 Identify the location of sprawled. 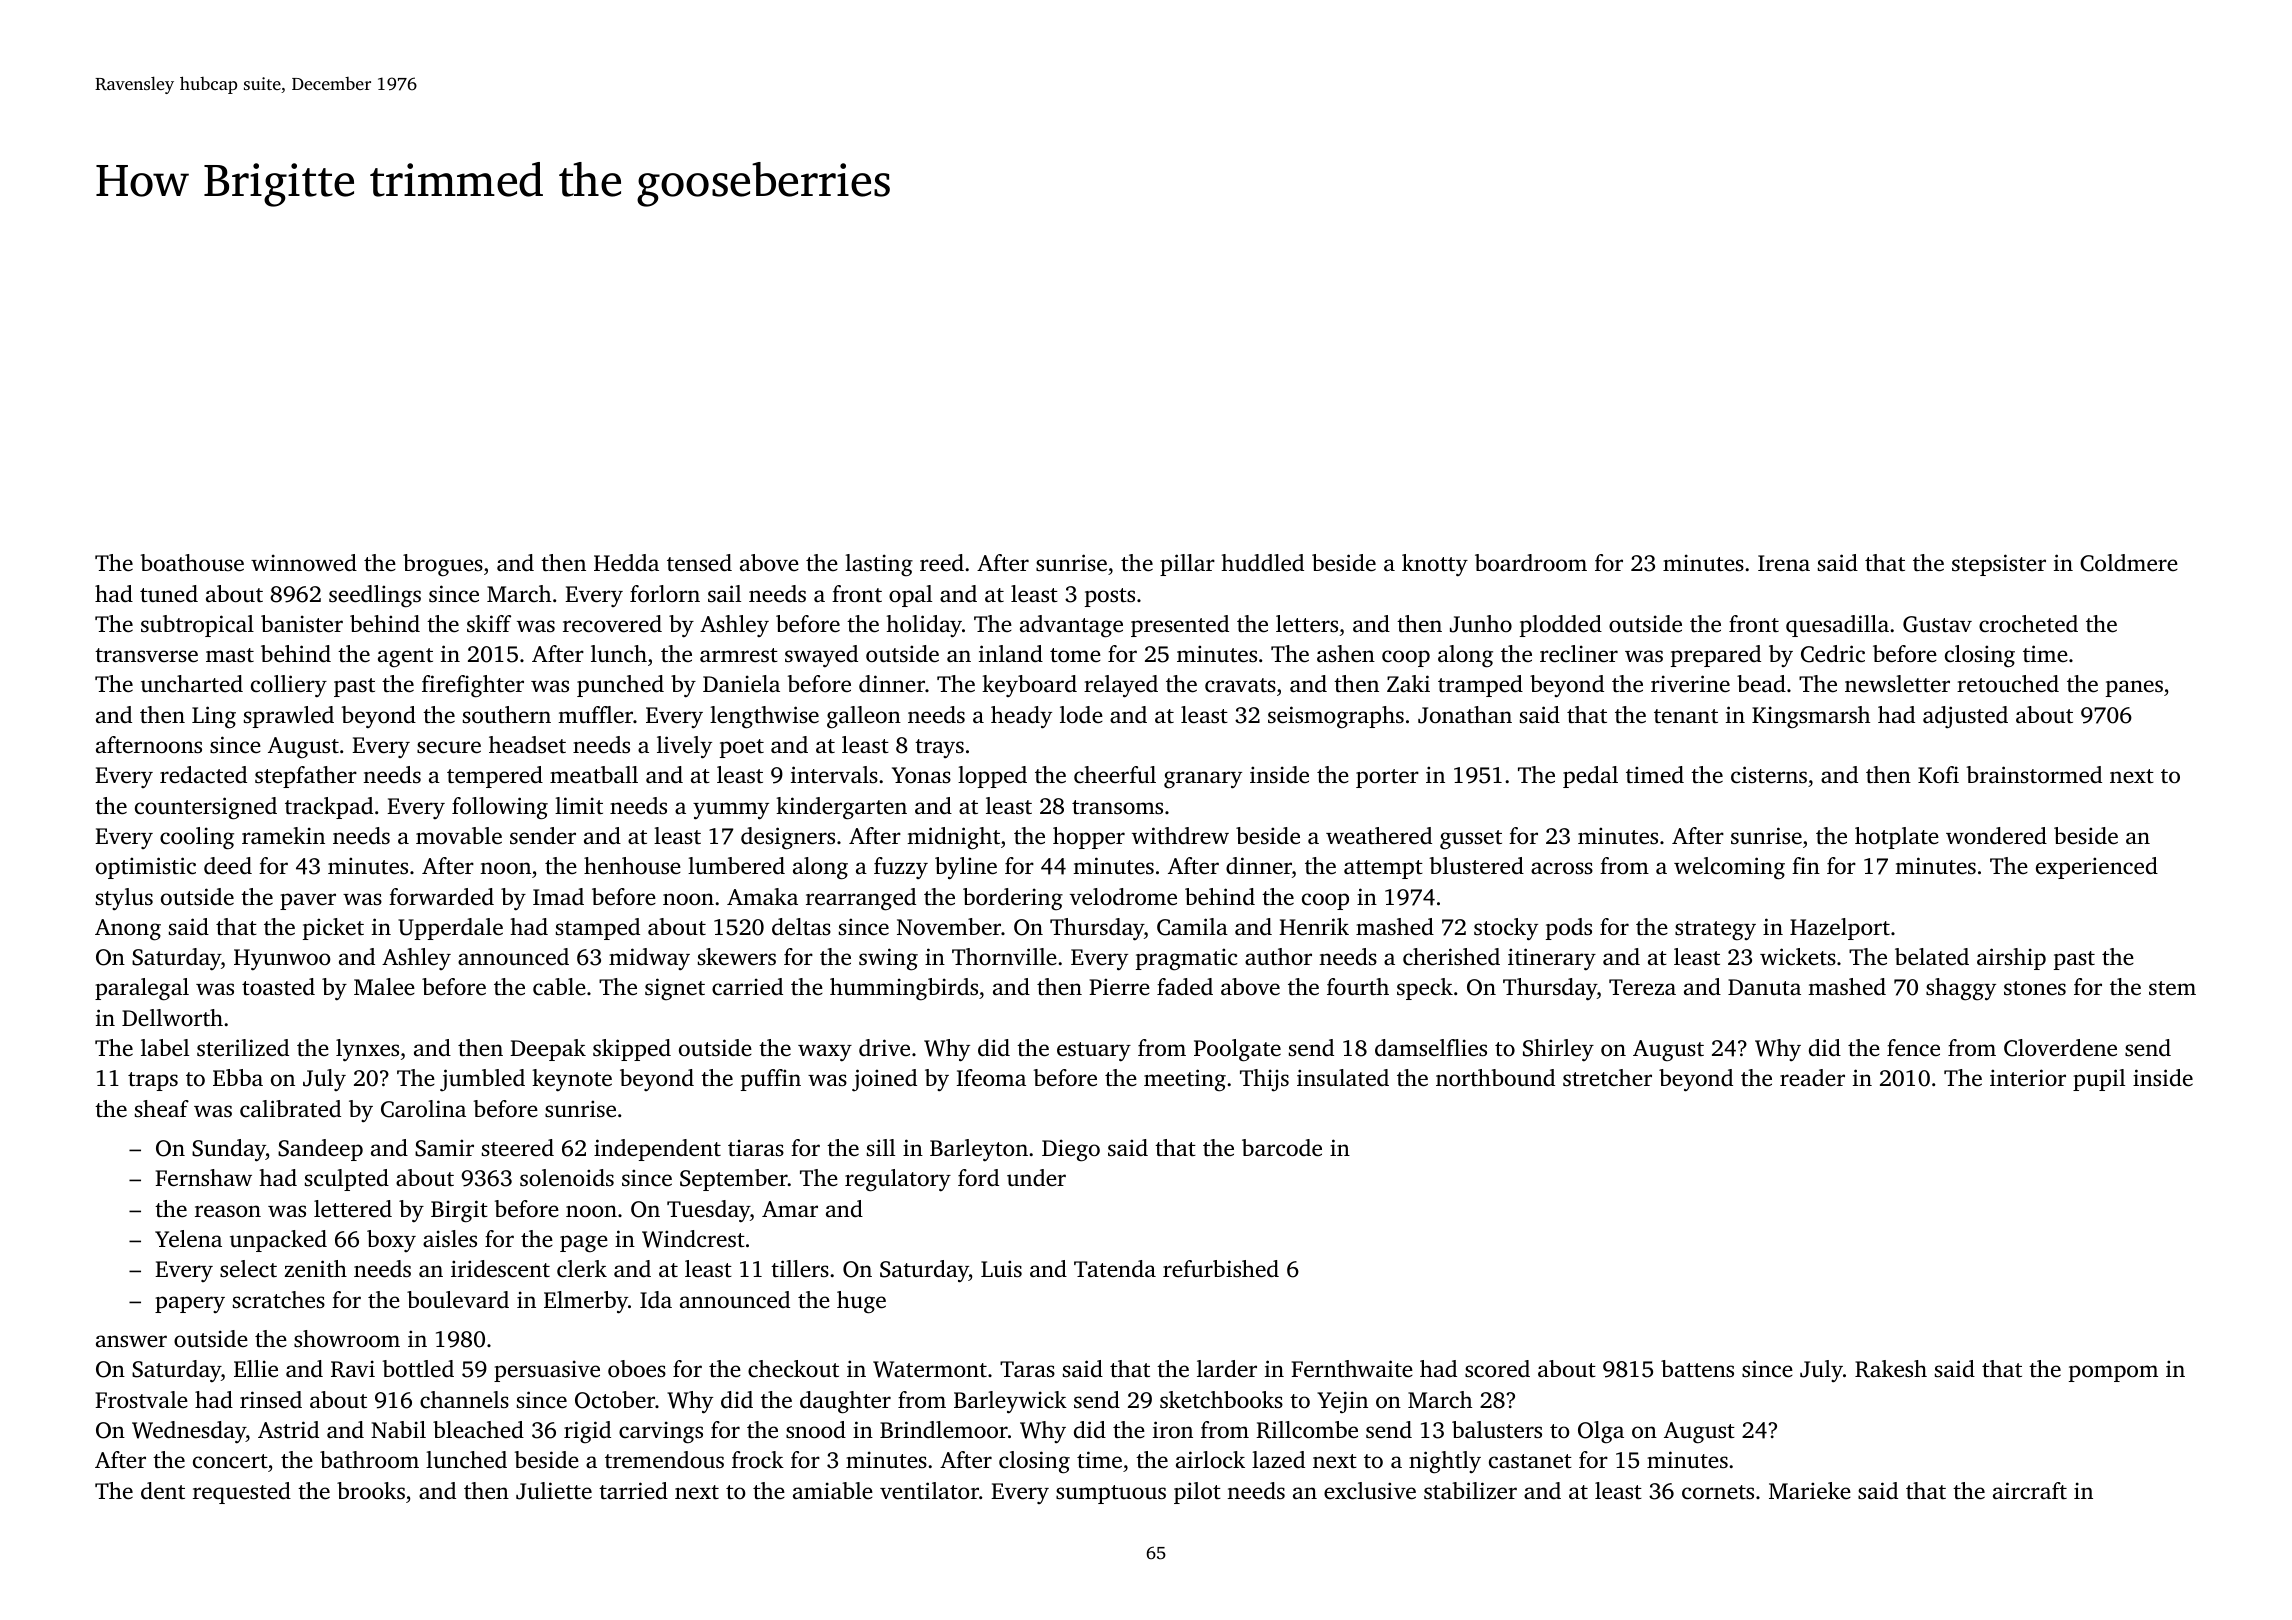
(289, 717).
